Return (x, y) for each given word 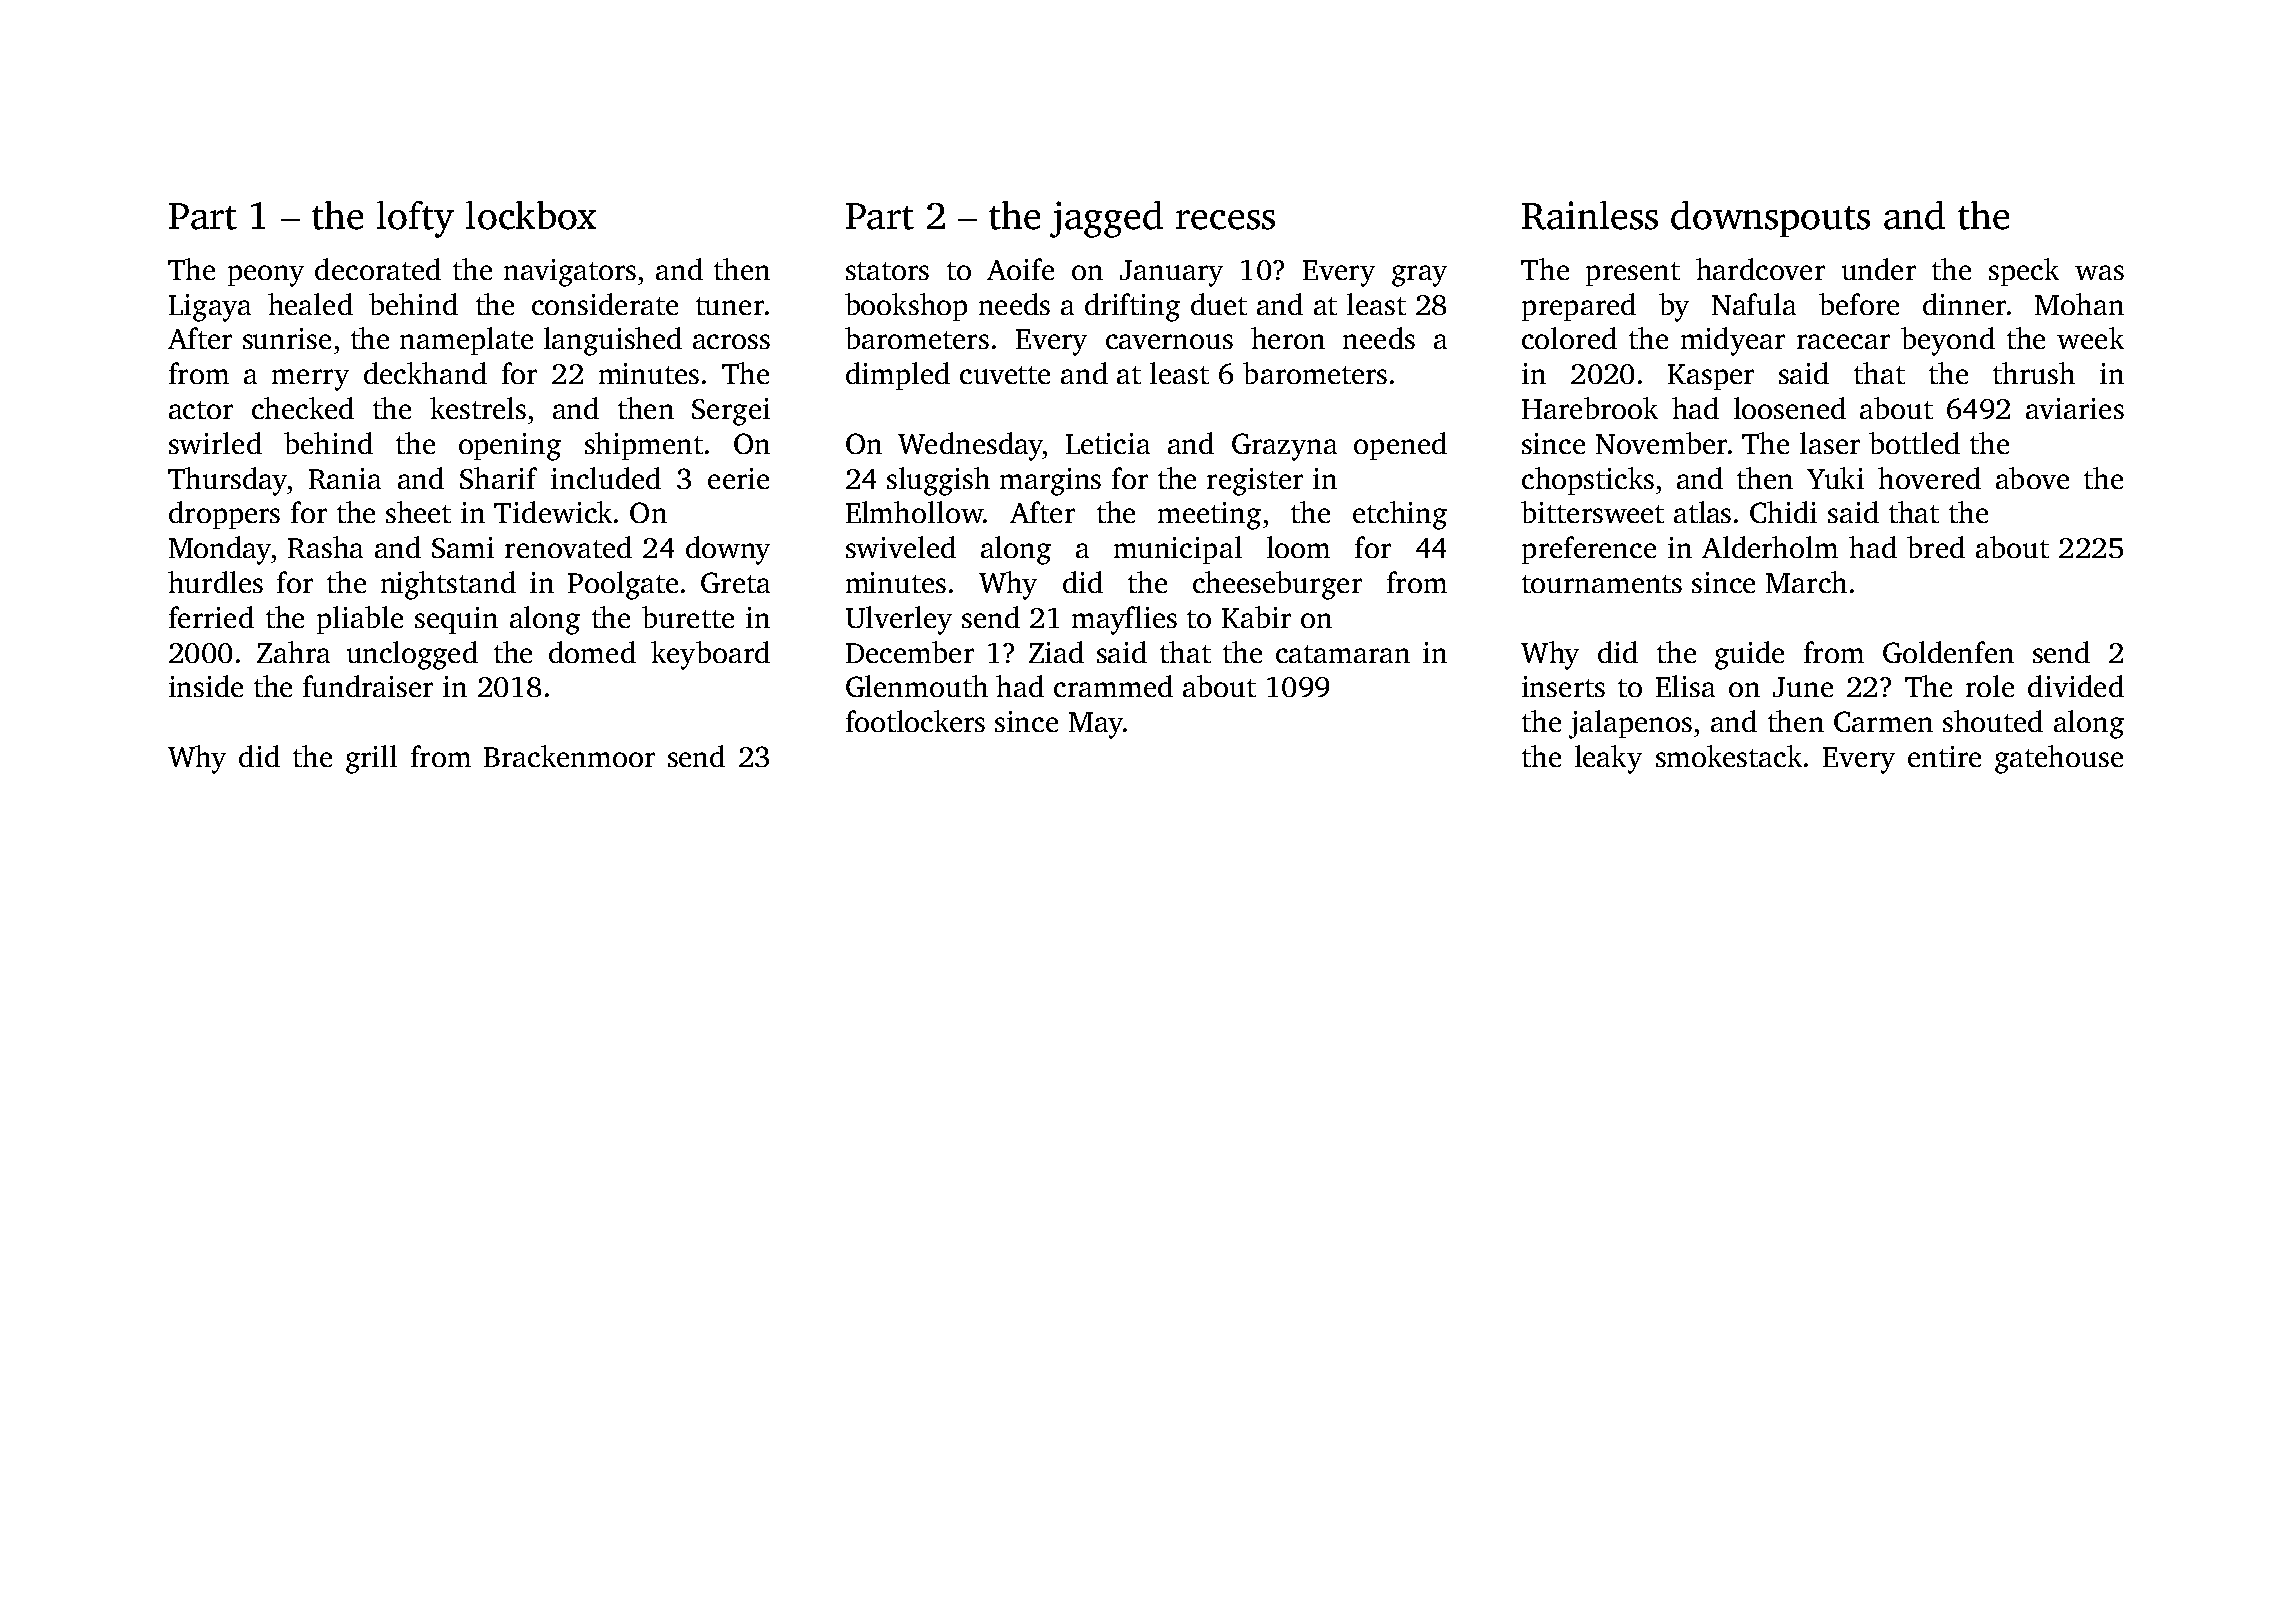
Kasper (1711, 377)
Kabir (1256, 617)
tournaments (1602, 584)
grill (371, 759)
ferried (211, 617)
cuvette (1005, 375)
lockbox (531, 215)
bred (1936, 547)
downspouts (1770, 219)
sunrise (287, 338)
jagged (1106, 219)
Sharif (498, 478)
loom (1298, 547)
